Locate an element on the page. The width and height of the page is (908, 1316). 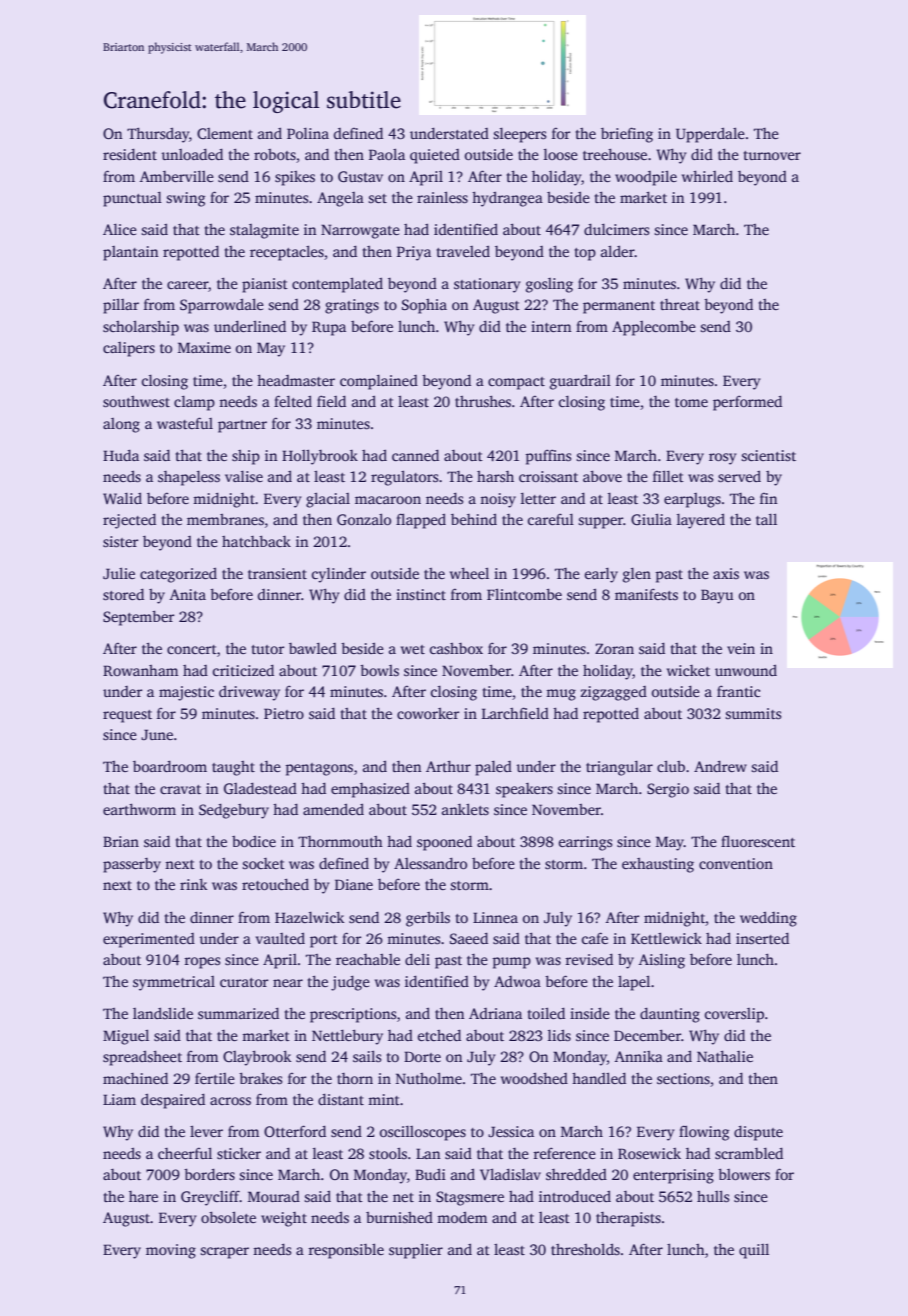
judge is located at coordinates (350, 983).
